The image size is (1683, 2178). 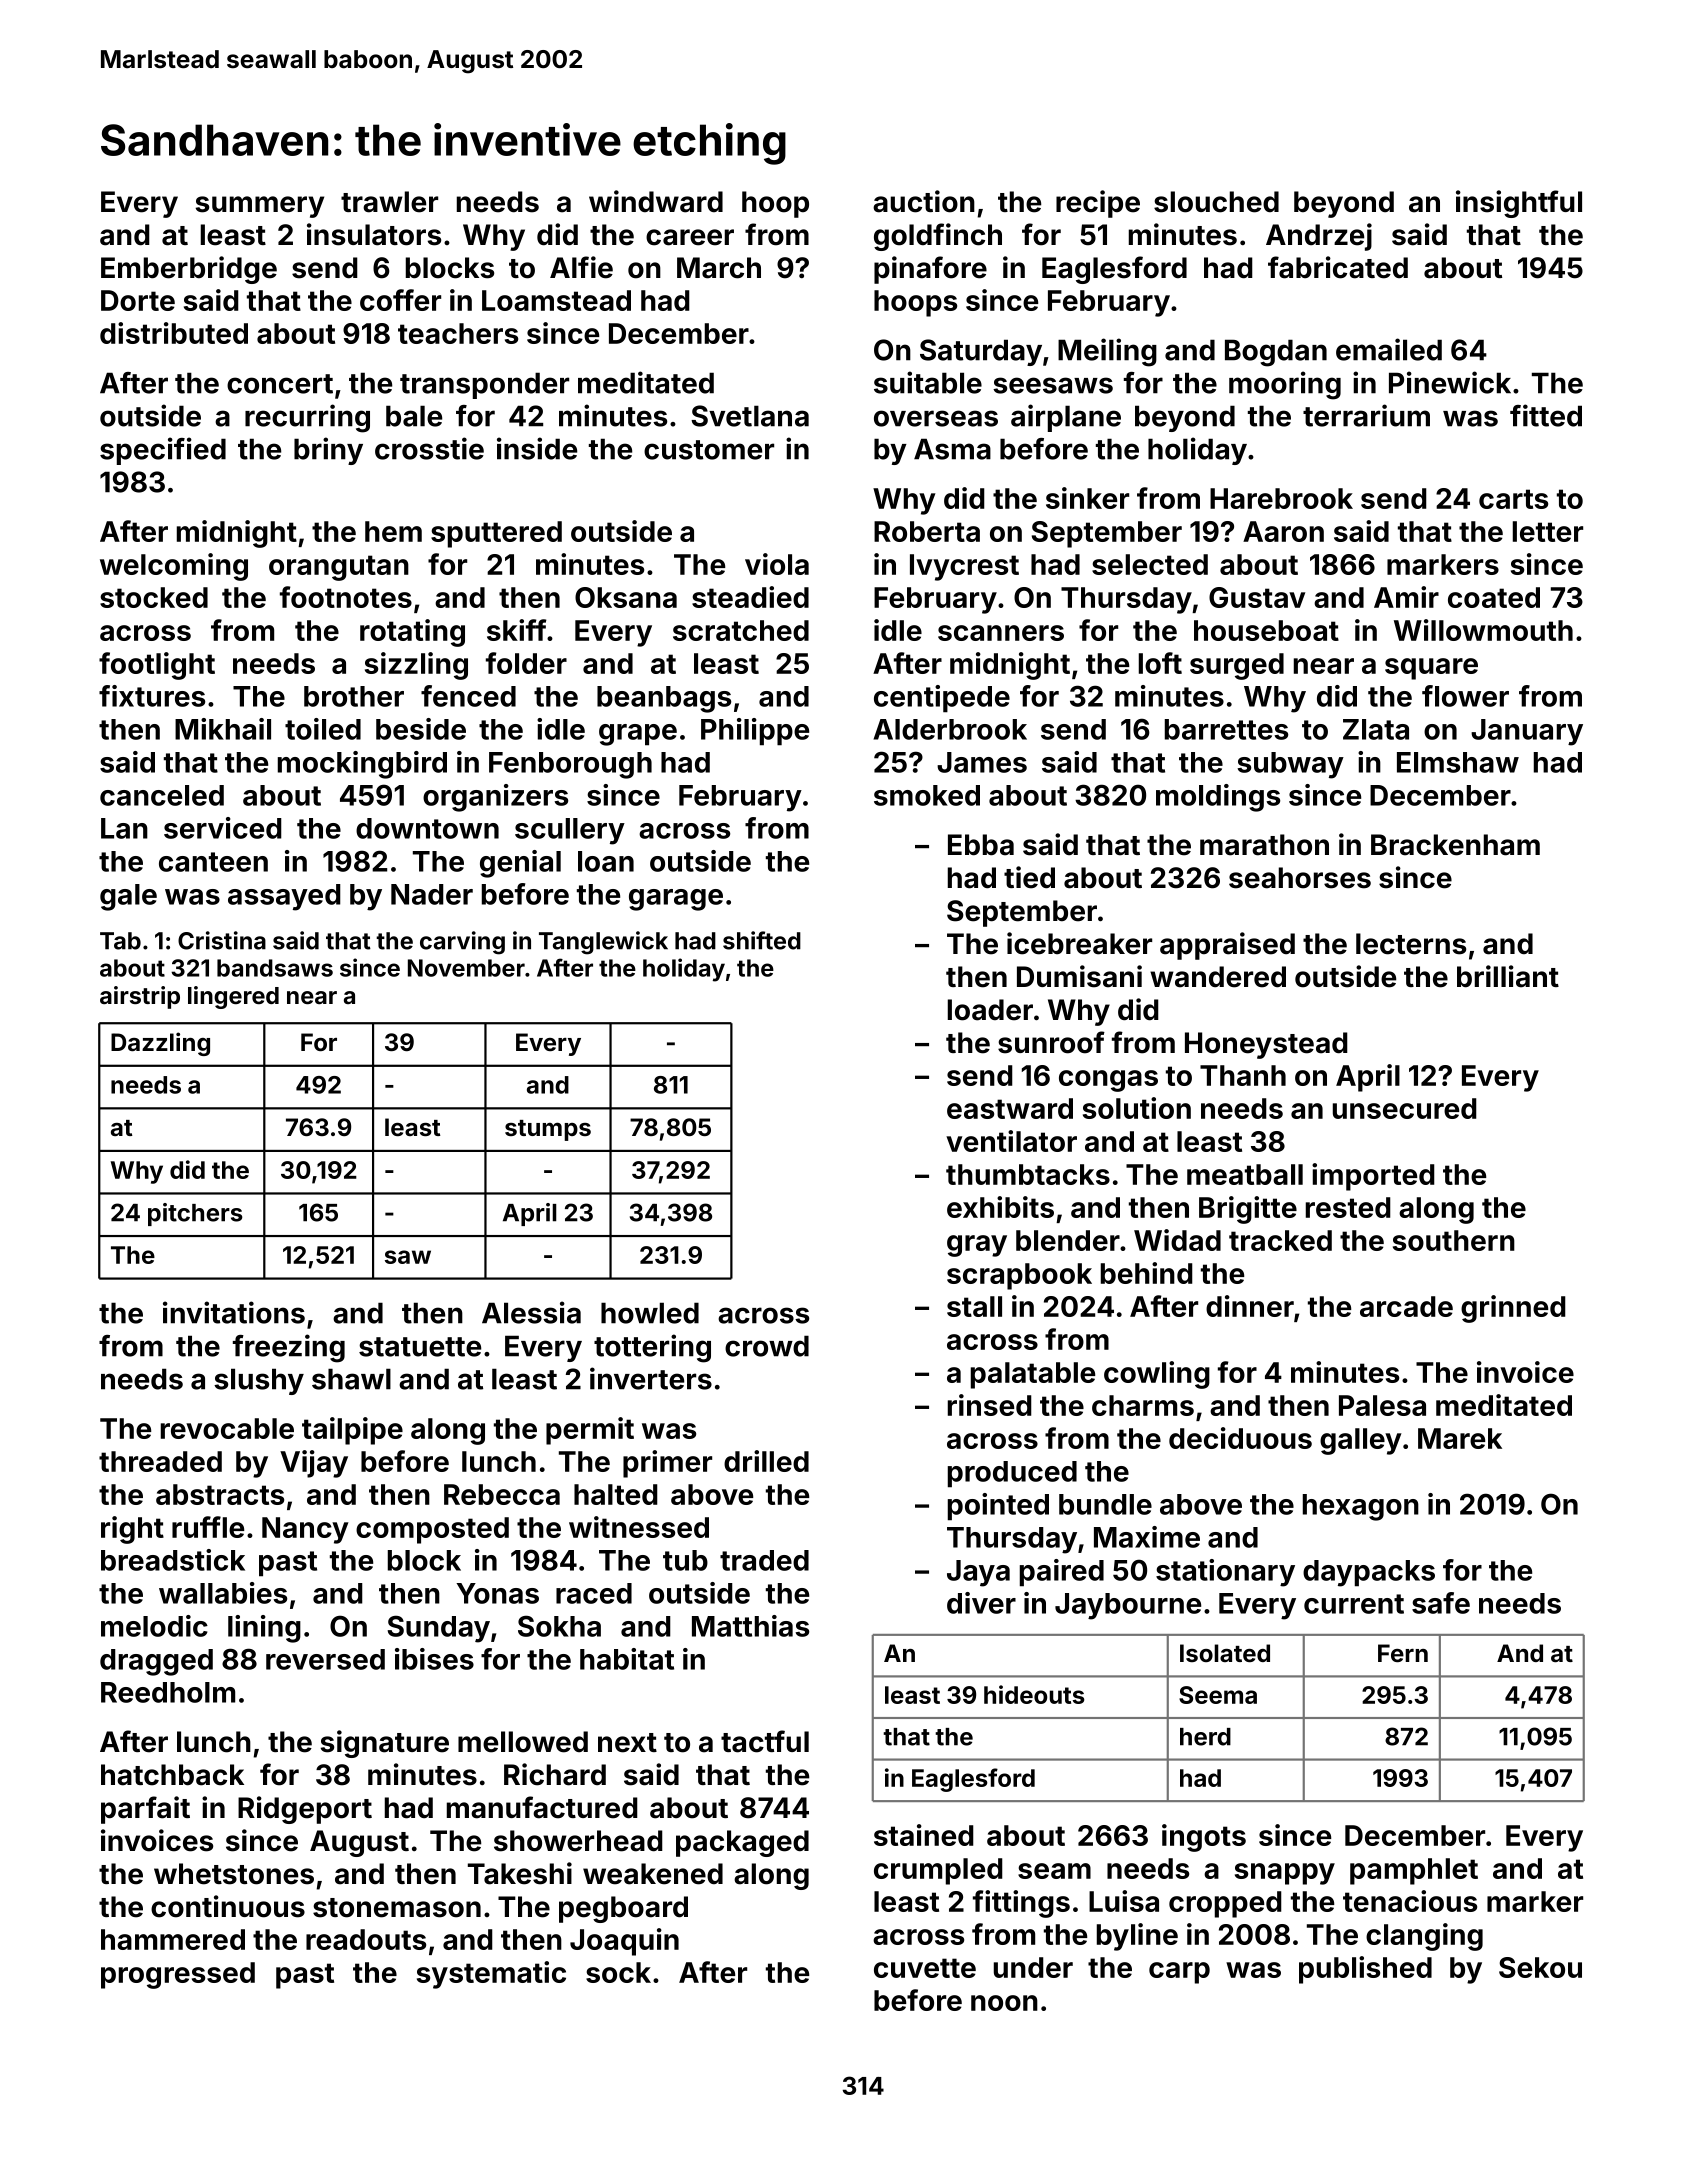 I want to click on insightful, so click(x=1519, y=204).
